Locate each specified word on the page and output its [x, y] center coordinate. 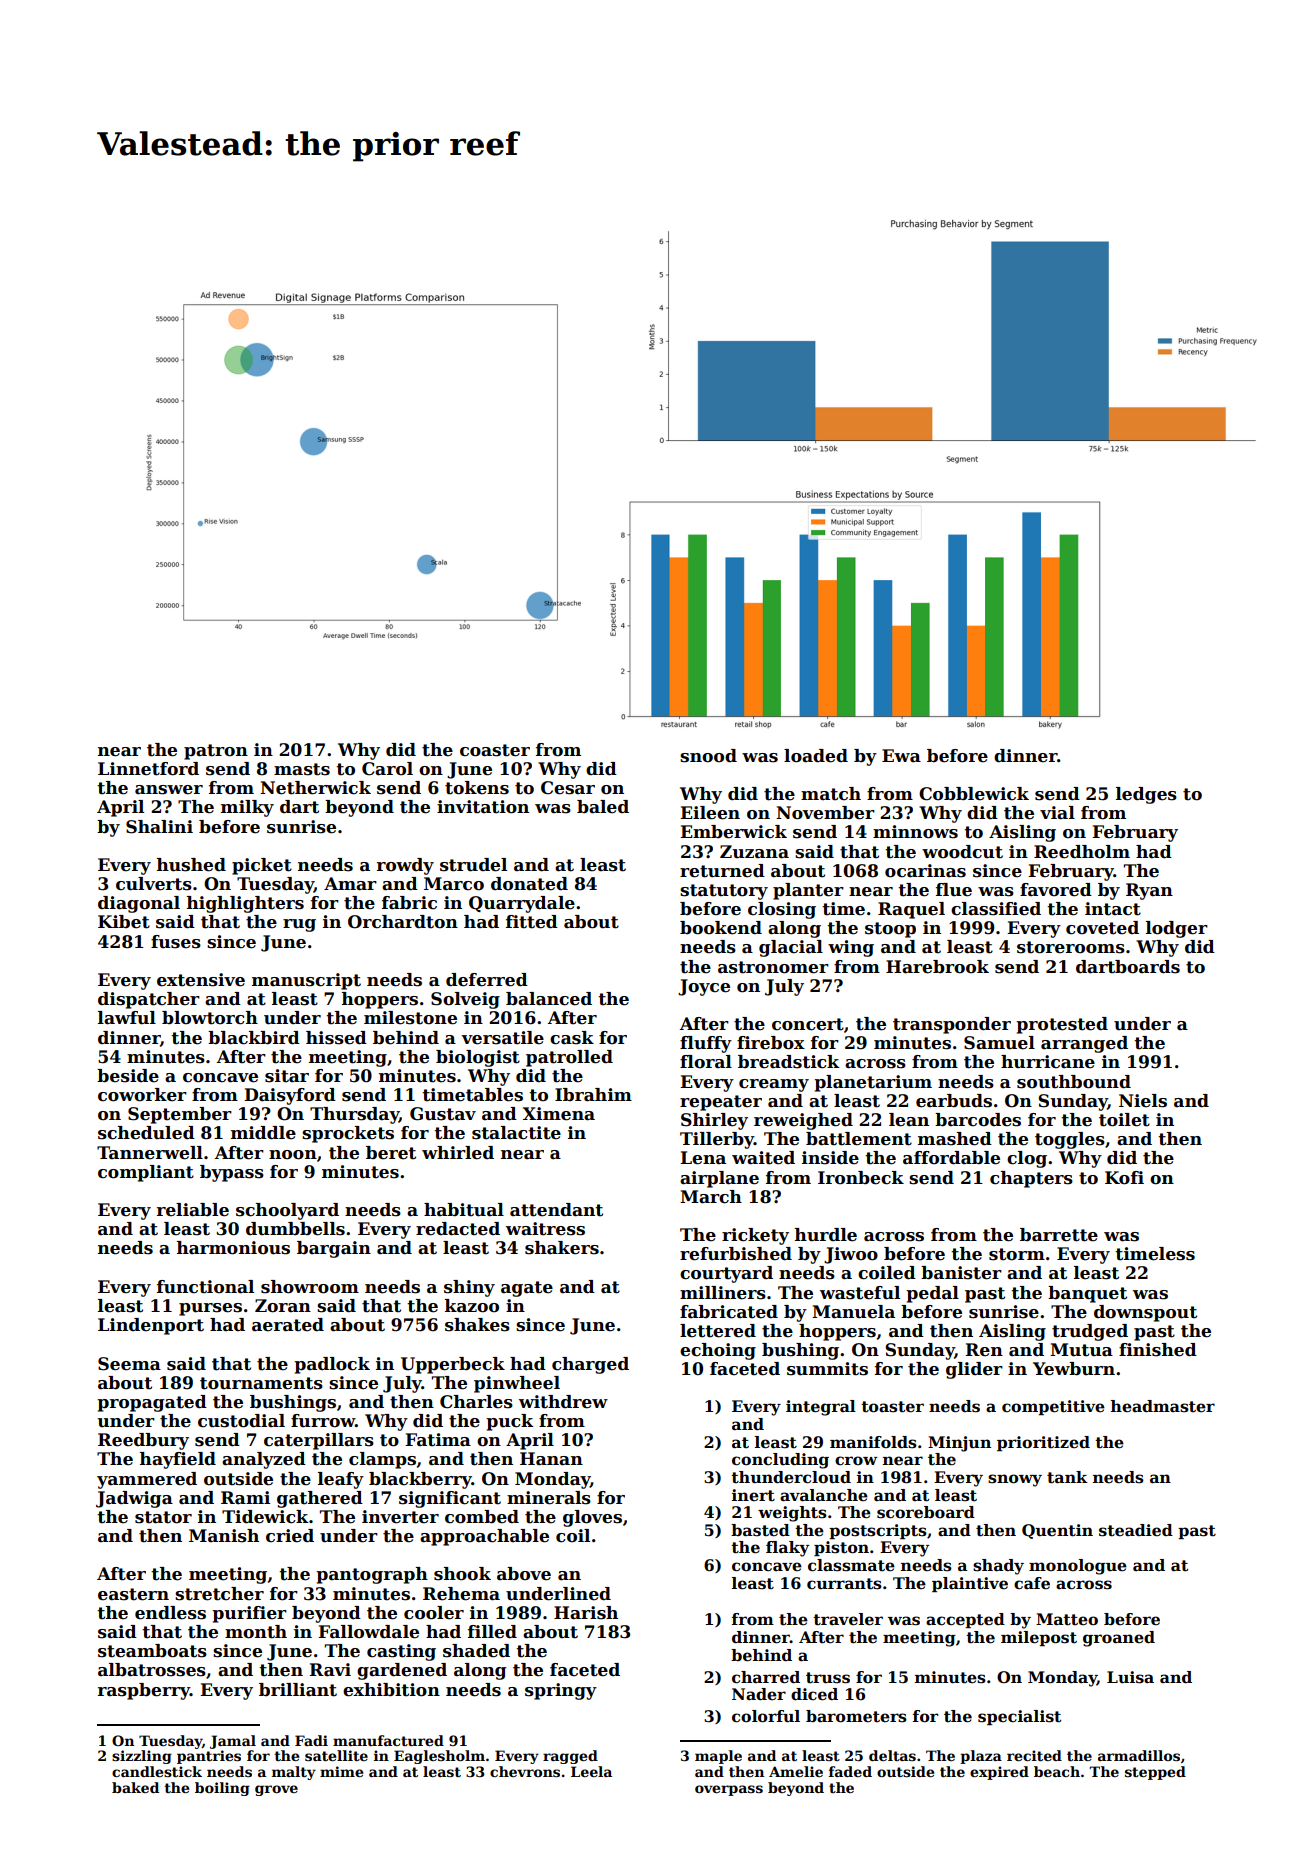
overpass [729, 1790]
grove [276, 1790]
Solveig [465, 1000]
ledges [1146, 795]
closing [782, 910]
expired [999, 1773]
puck [509, 1422]
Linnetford [148, 769]
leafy [341, 1480]
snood [708, 756]
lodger [1177, 929]
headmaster [1163, 1406]
